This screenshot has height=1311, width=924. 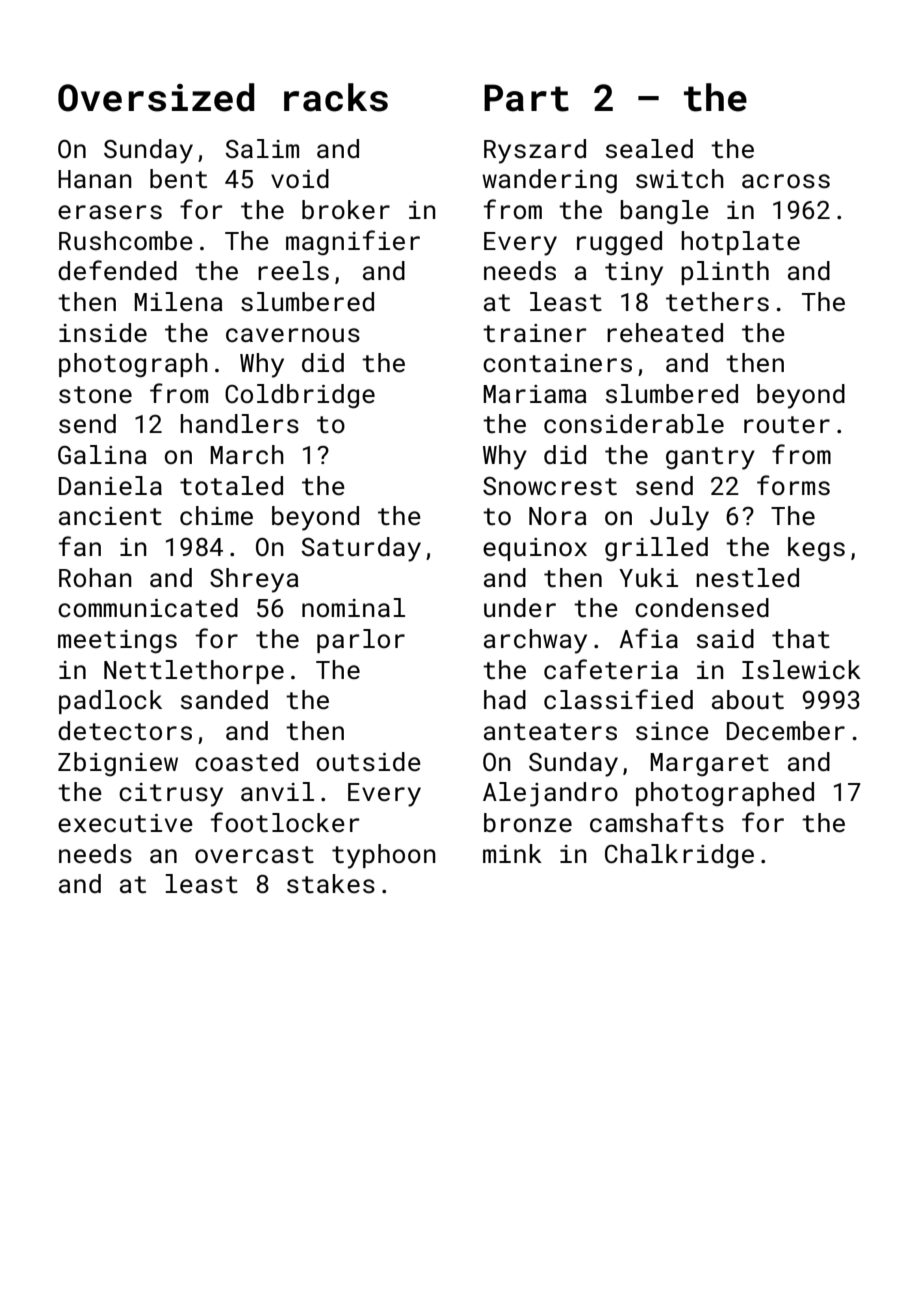 I want to click on Oversized, so click(x=156, y=97).
